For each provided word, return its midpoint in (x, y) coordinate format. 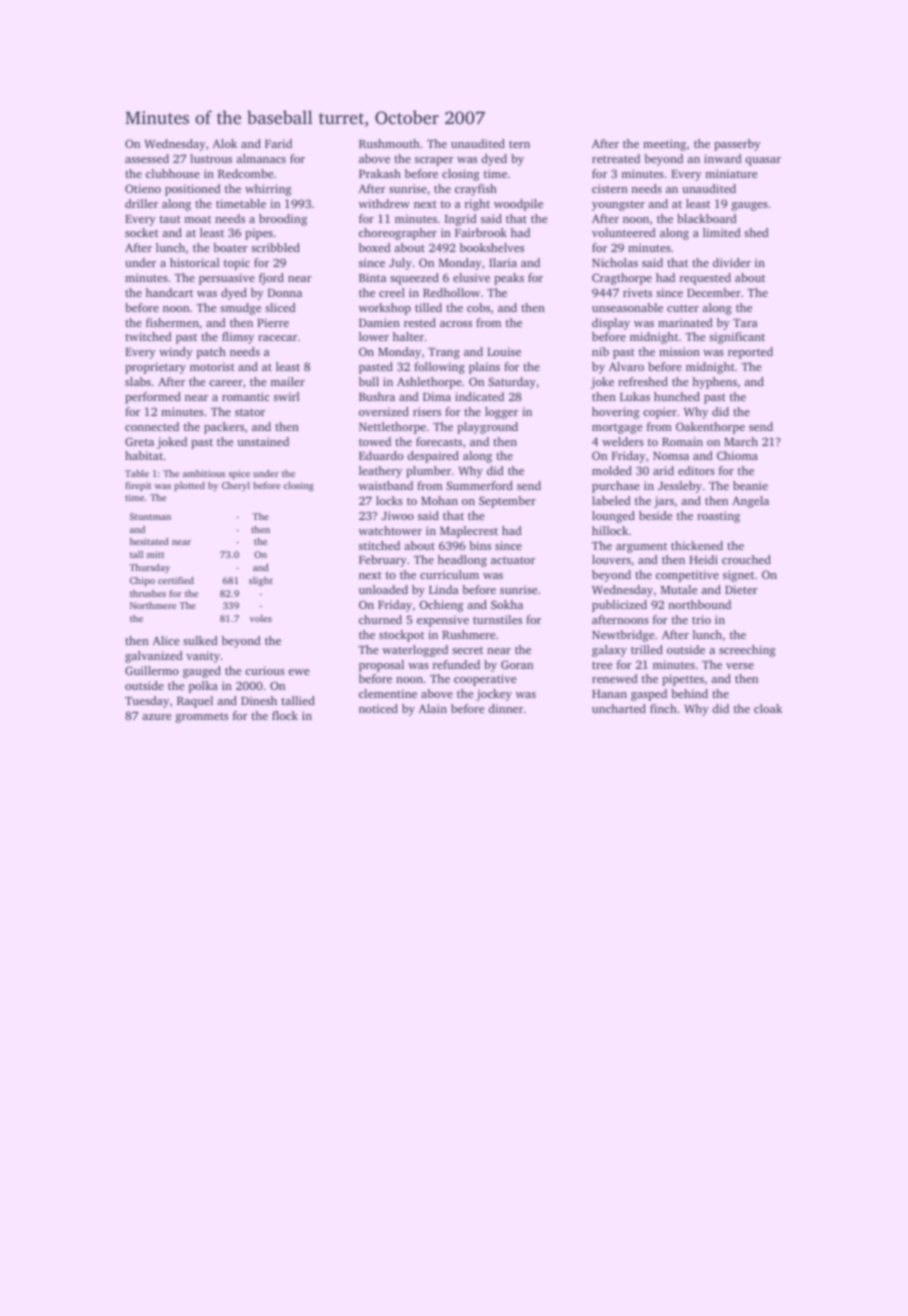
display (611, 324)
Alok (224, 143)
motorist (212, 366)
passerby (737, 145)
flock (285, 715)
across (456, 324)
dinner (505, 708)
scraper (434, 161)
